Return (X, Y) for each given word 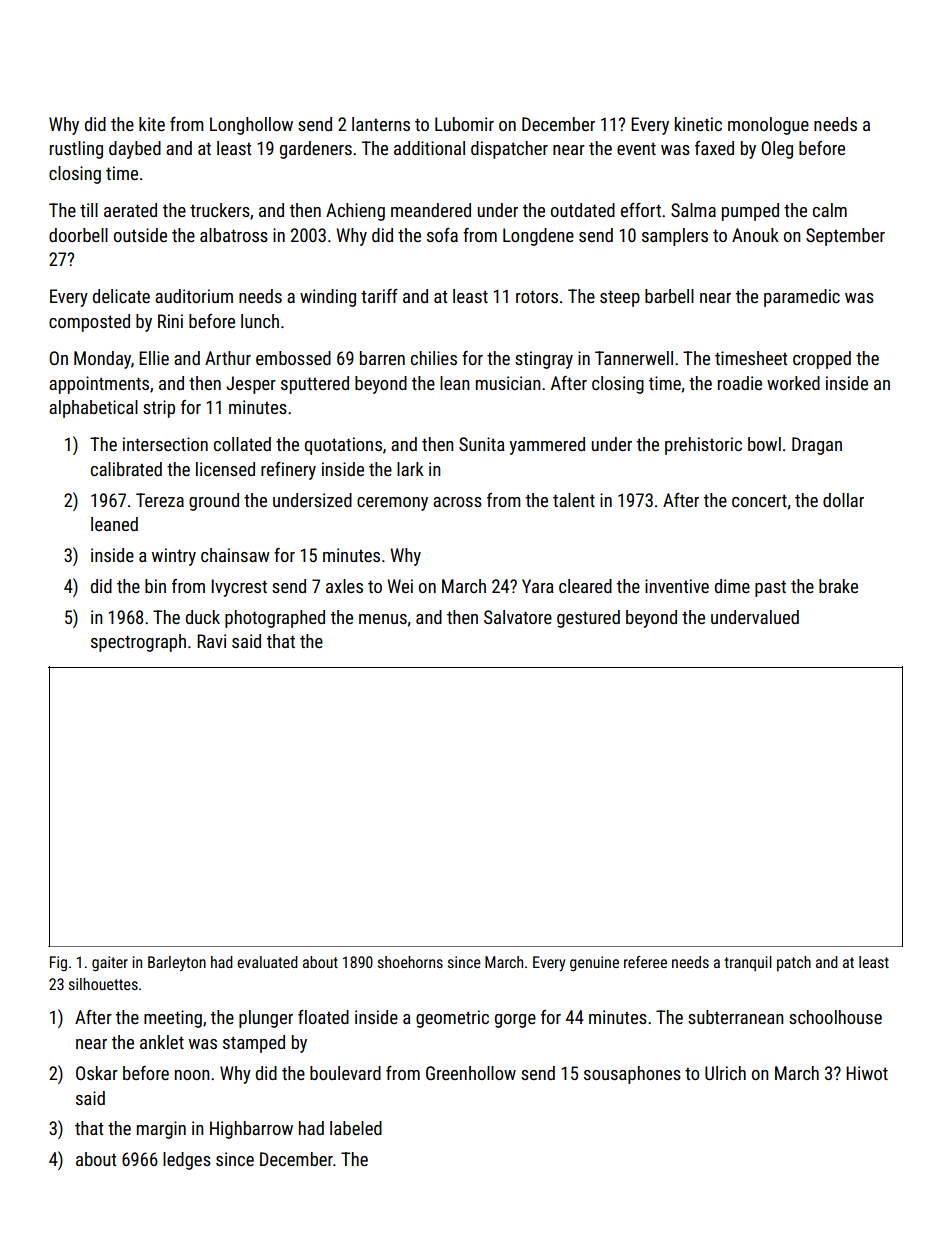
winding (328, 298)
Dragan (817, 446)
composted (89, 323)
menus (383, 619)
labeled (356, 1128)
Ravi (211, 641)
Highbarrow (251, 1130)
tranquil (748, 963)
